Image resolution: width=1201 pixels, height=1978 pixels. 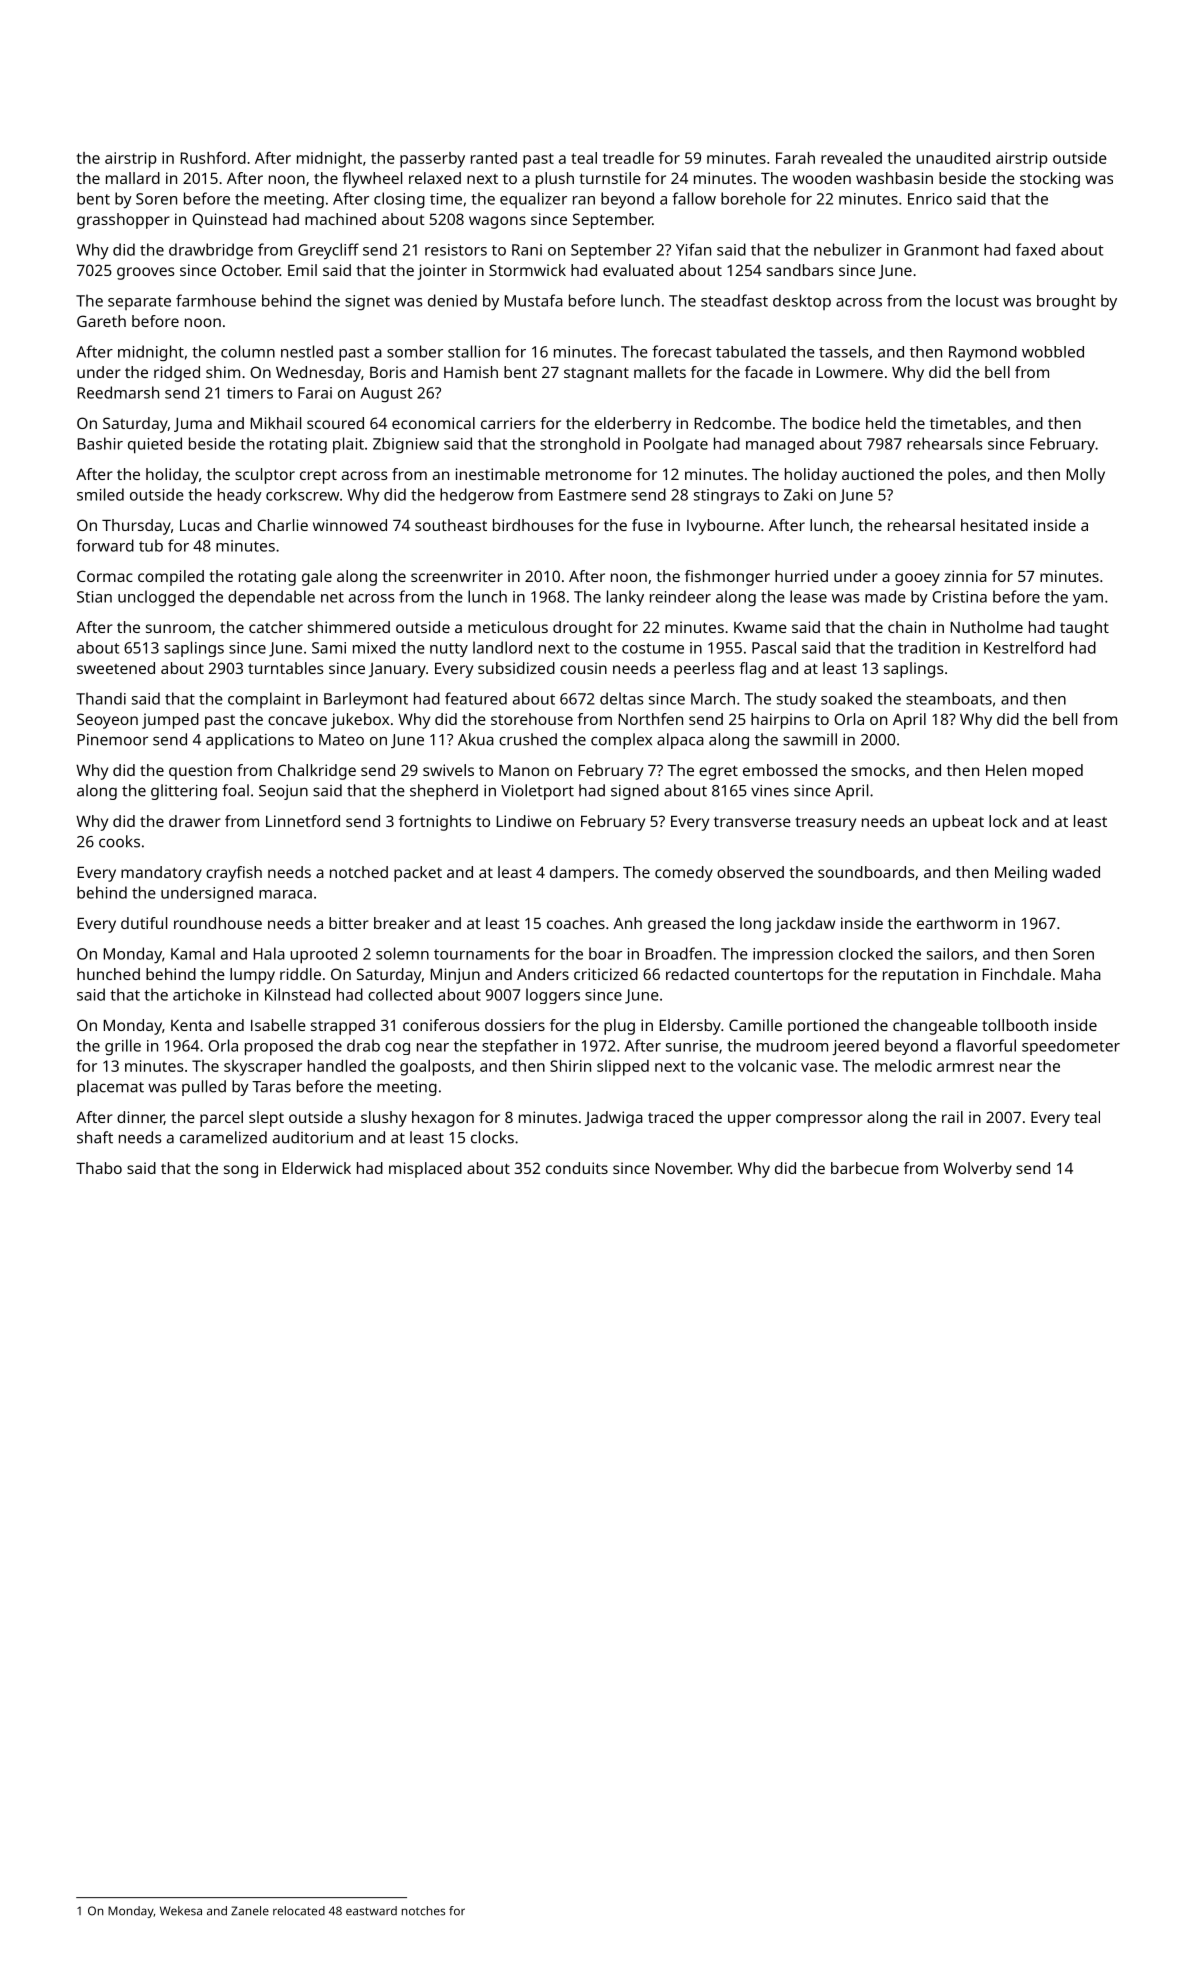 What do you see at coordinates (1058, 772) in the screenshot?
I see `moped` at bounding box center [1058, 772].
